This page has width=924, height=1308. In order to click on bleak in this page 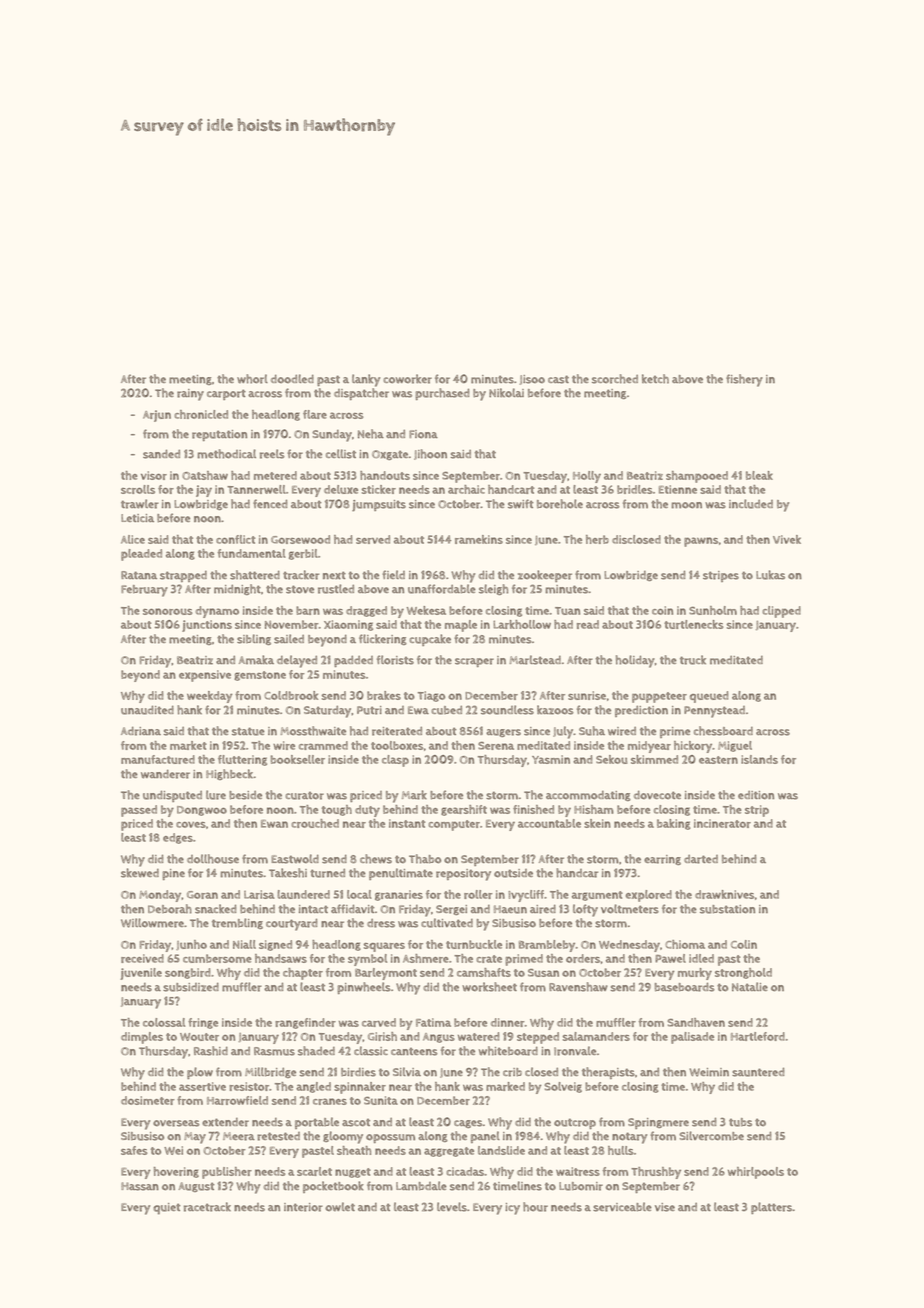, I will do `click(759, 475)`.
